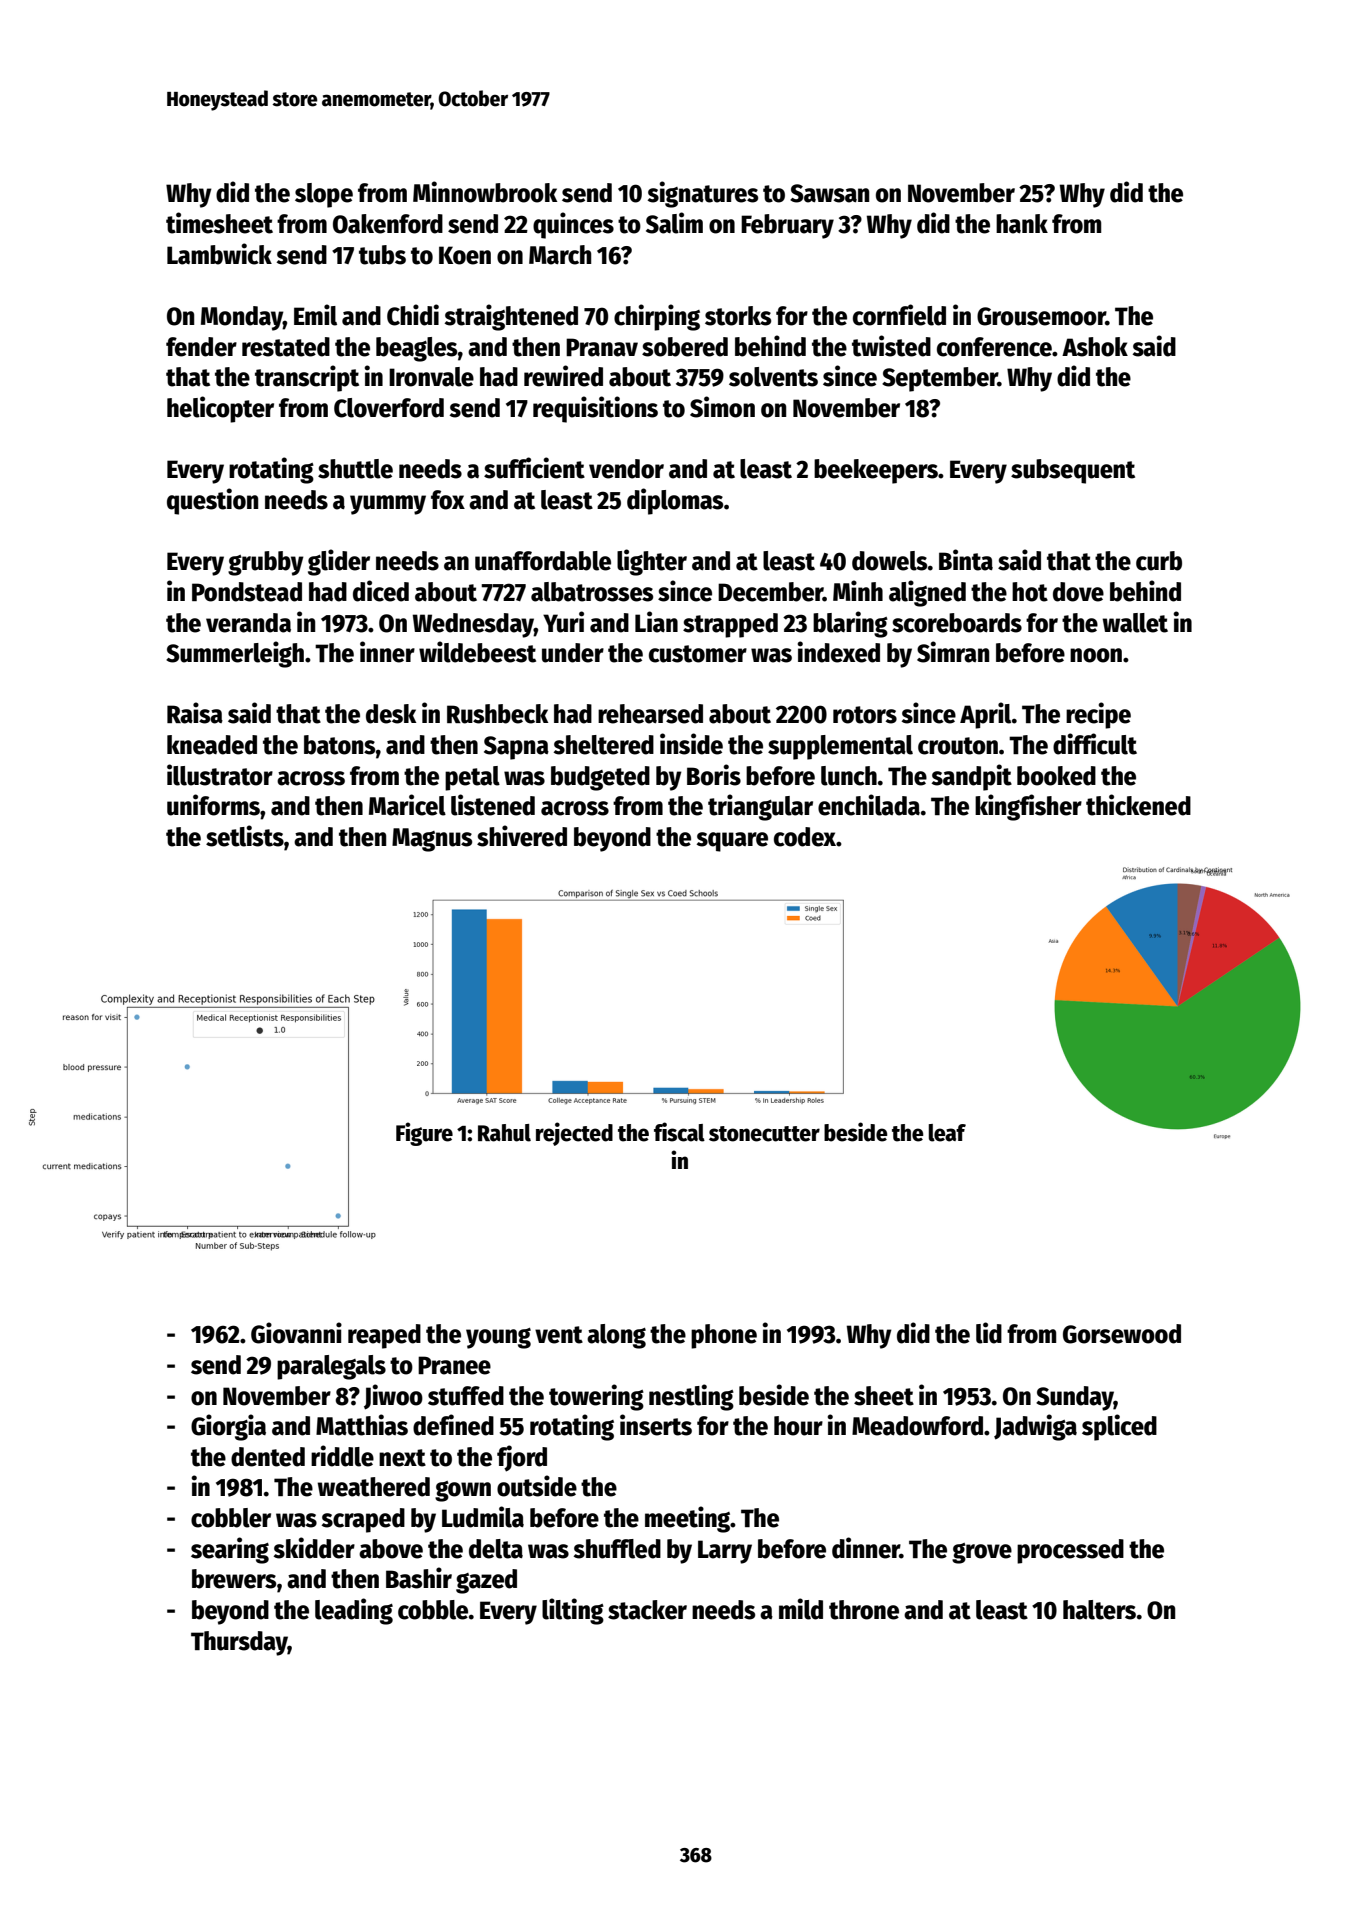  I want to click on Grousemoor, so click(1041, 316).
